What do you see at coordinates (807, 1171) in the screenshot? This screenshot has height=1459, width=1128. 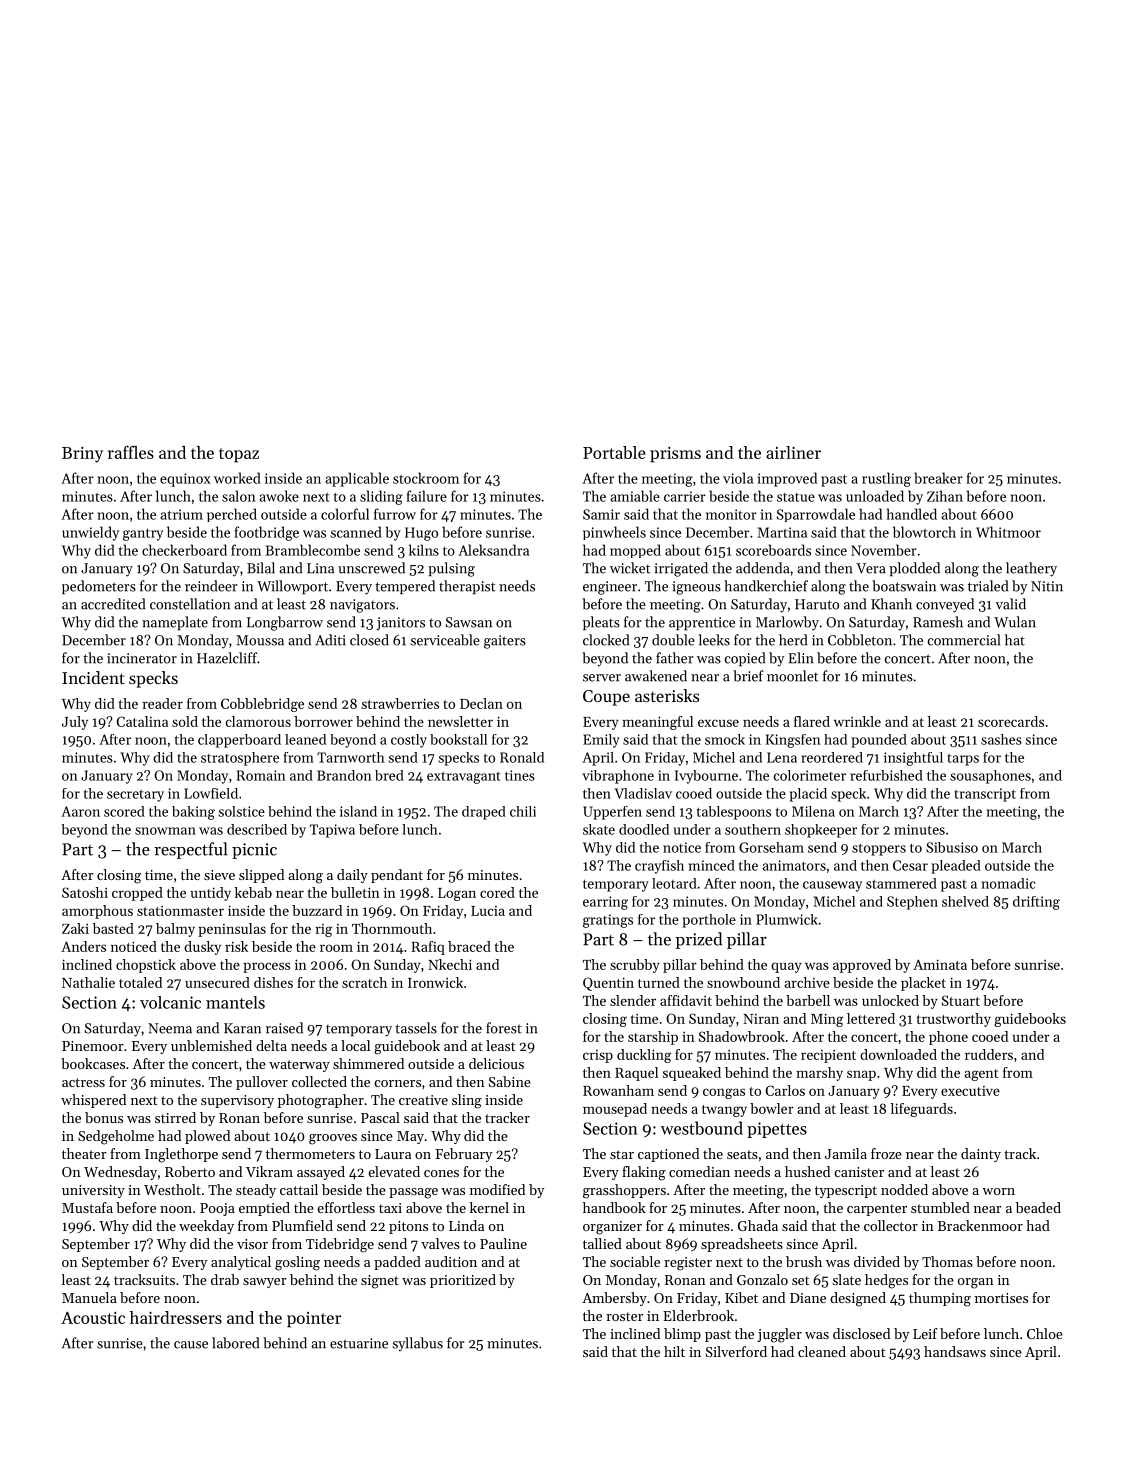 I see `hushed` at bounding box center [807, 1171].
